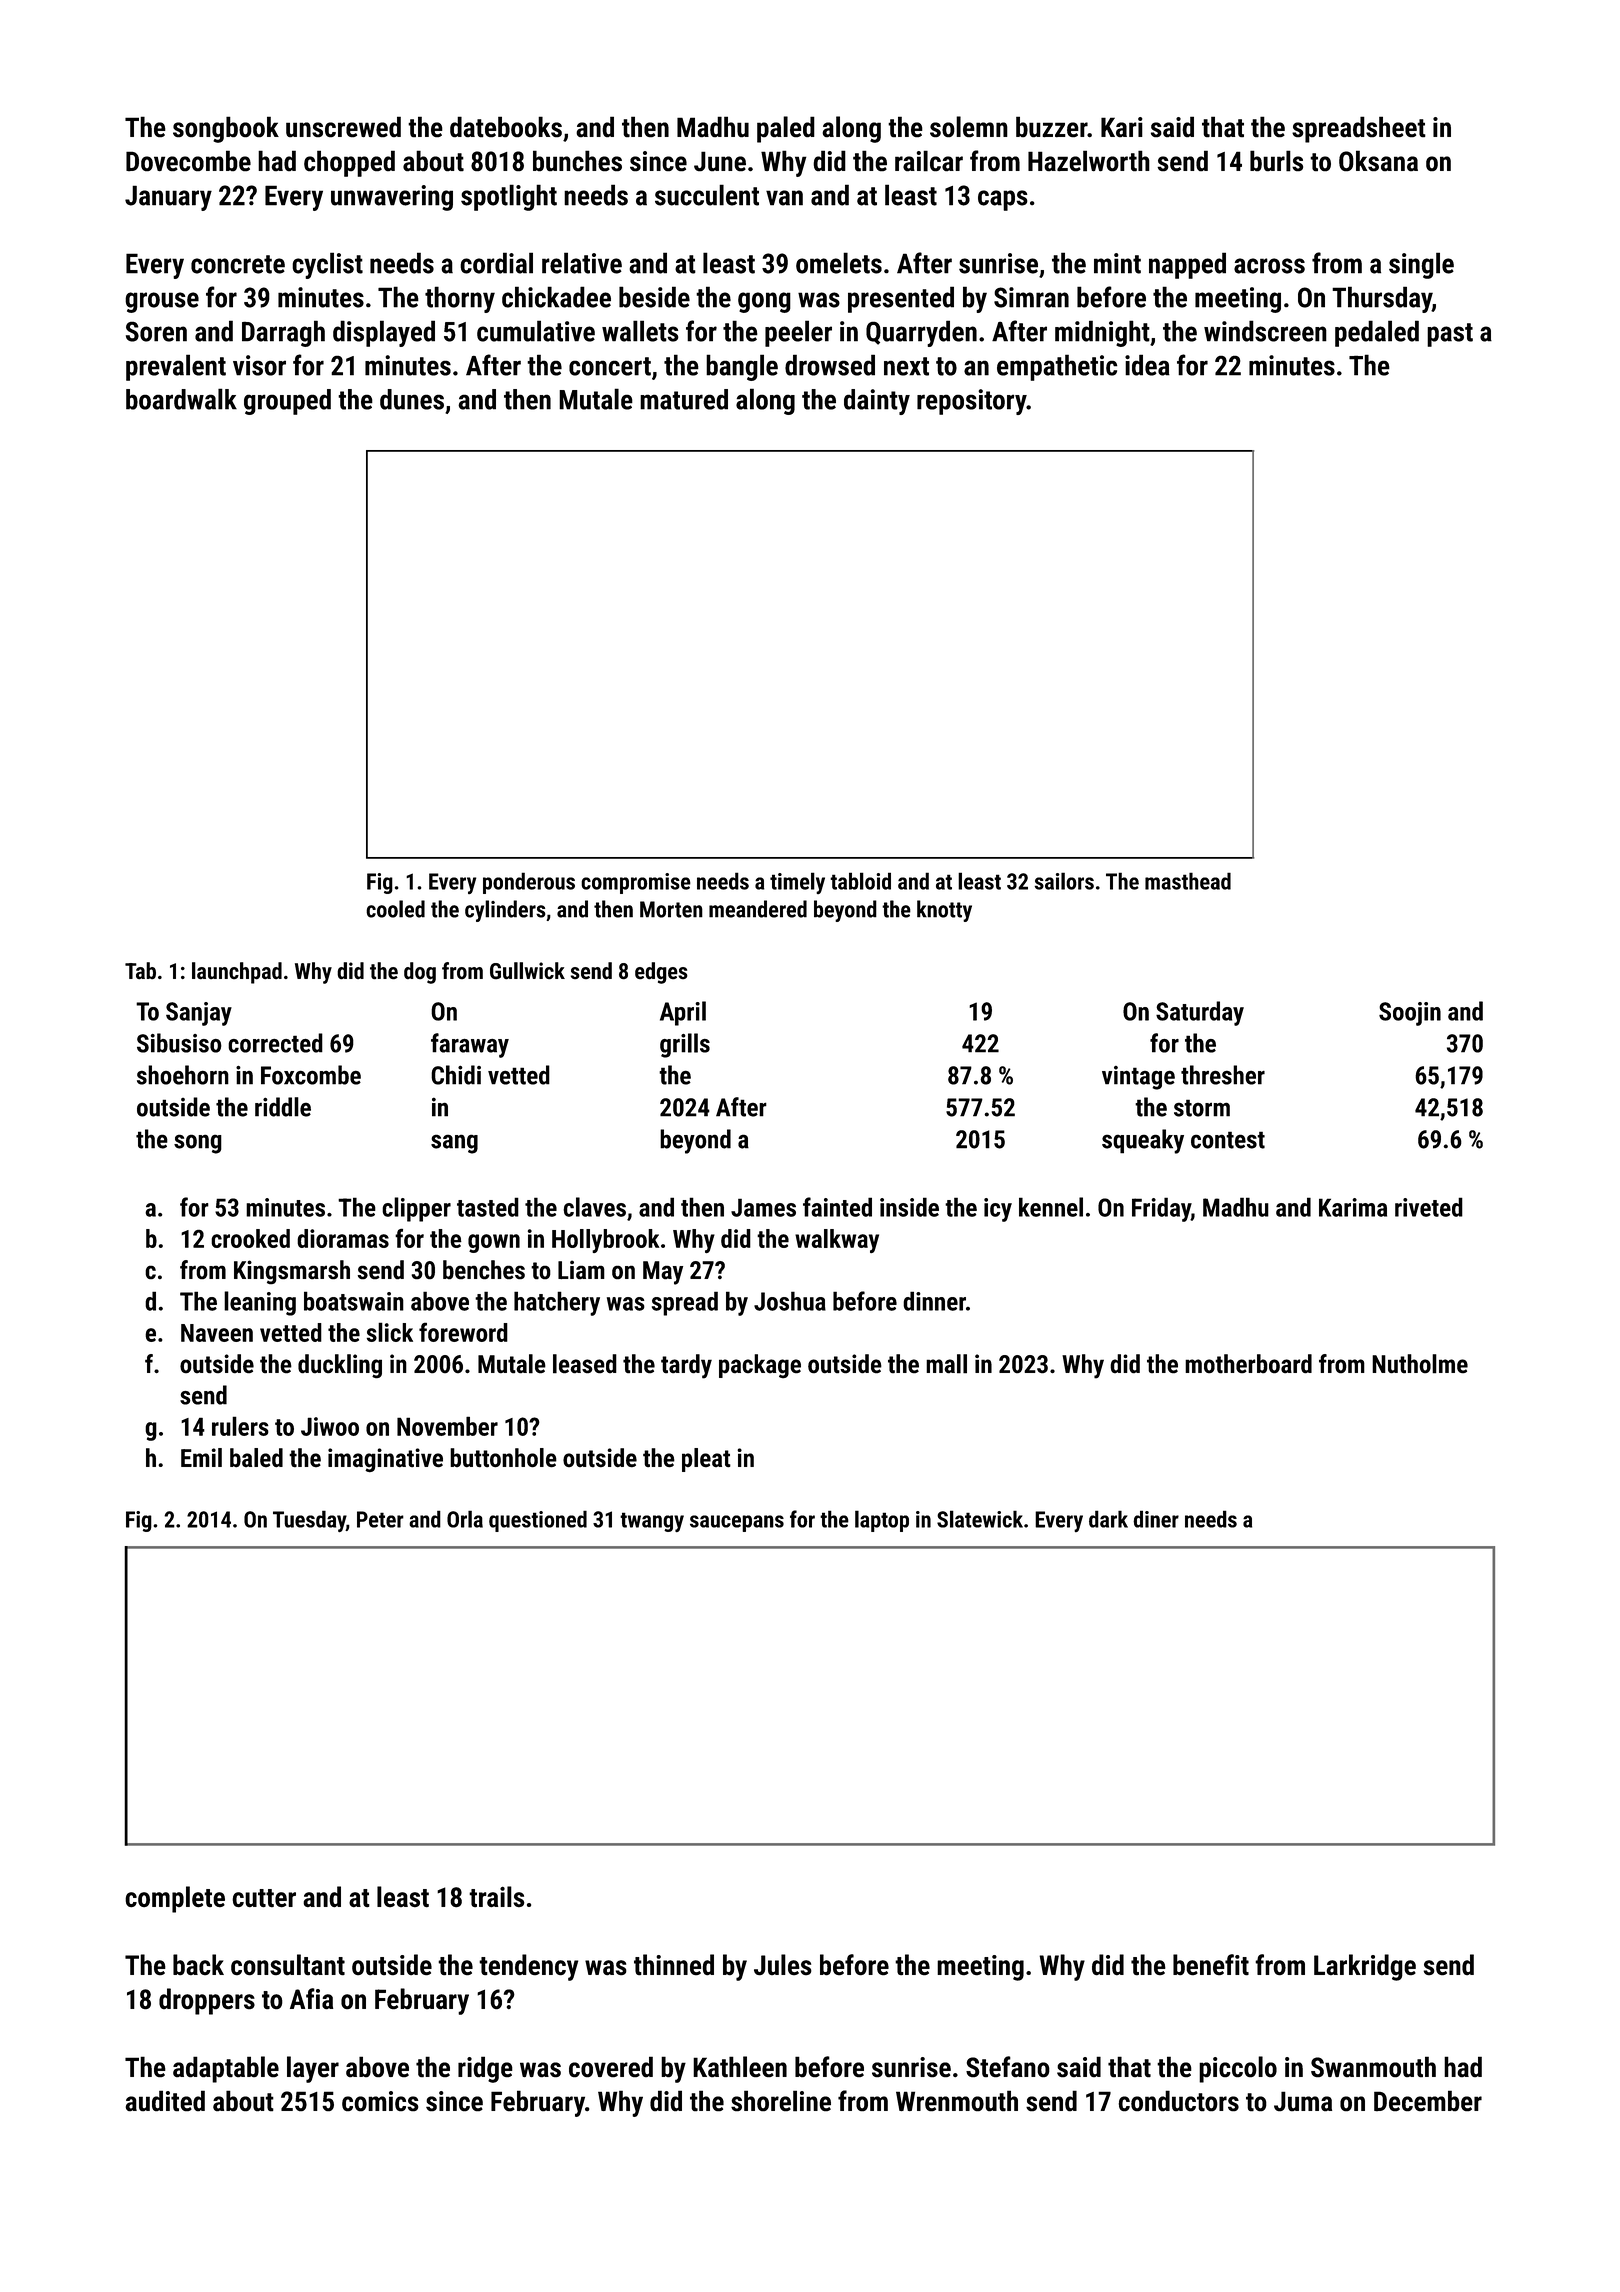 The height and width of the image is (2292, 1620). Describe the element at coordinates (380, 2101) in the image. I see `comics` at that location.
